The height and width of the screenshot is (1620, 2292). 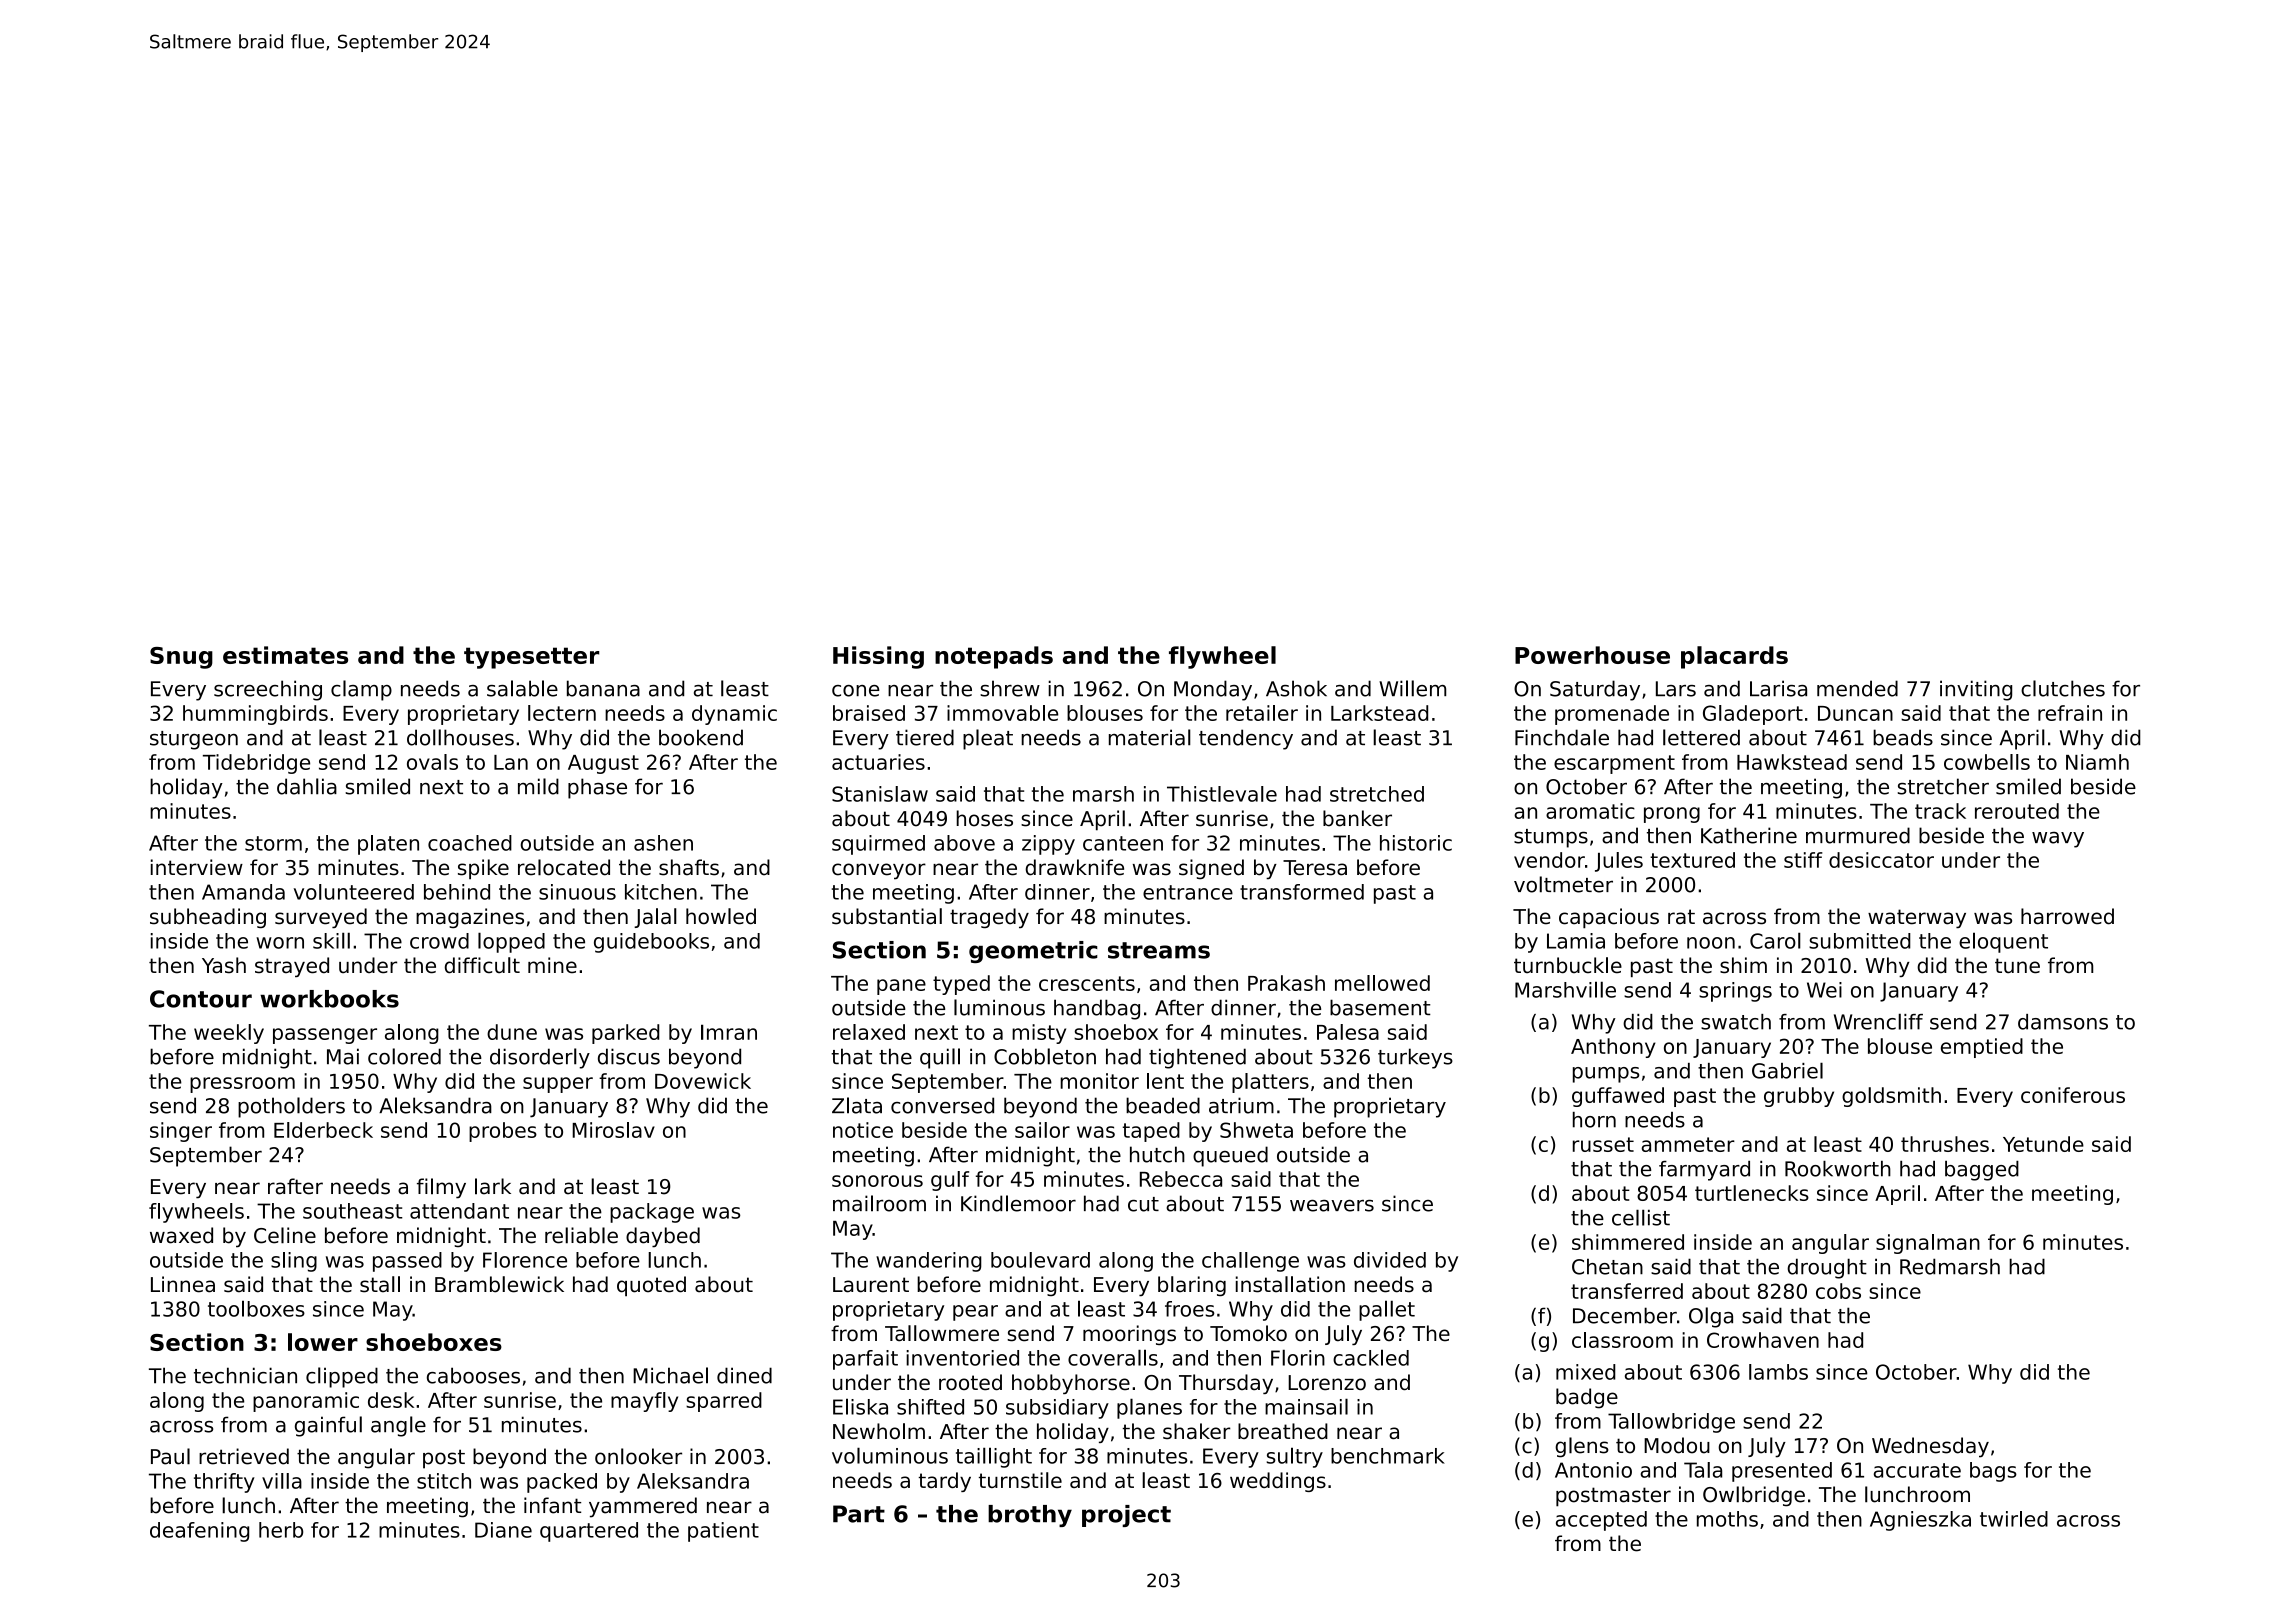 What do you see at coordinates (1891, 1097) in the screenshot?
I see `goldsmith` at bounding box center [1891, 1097].
